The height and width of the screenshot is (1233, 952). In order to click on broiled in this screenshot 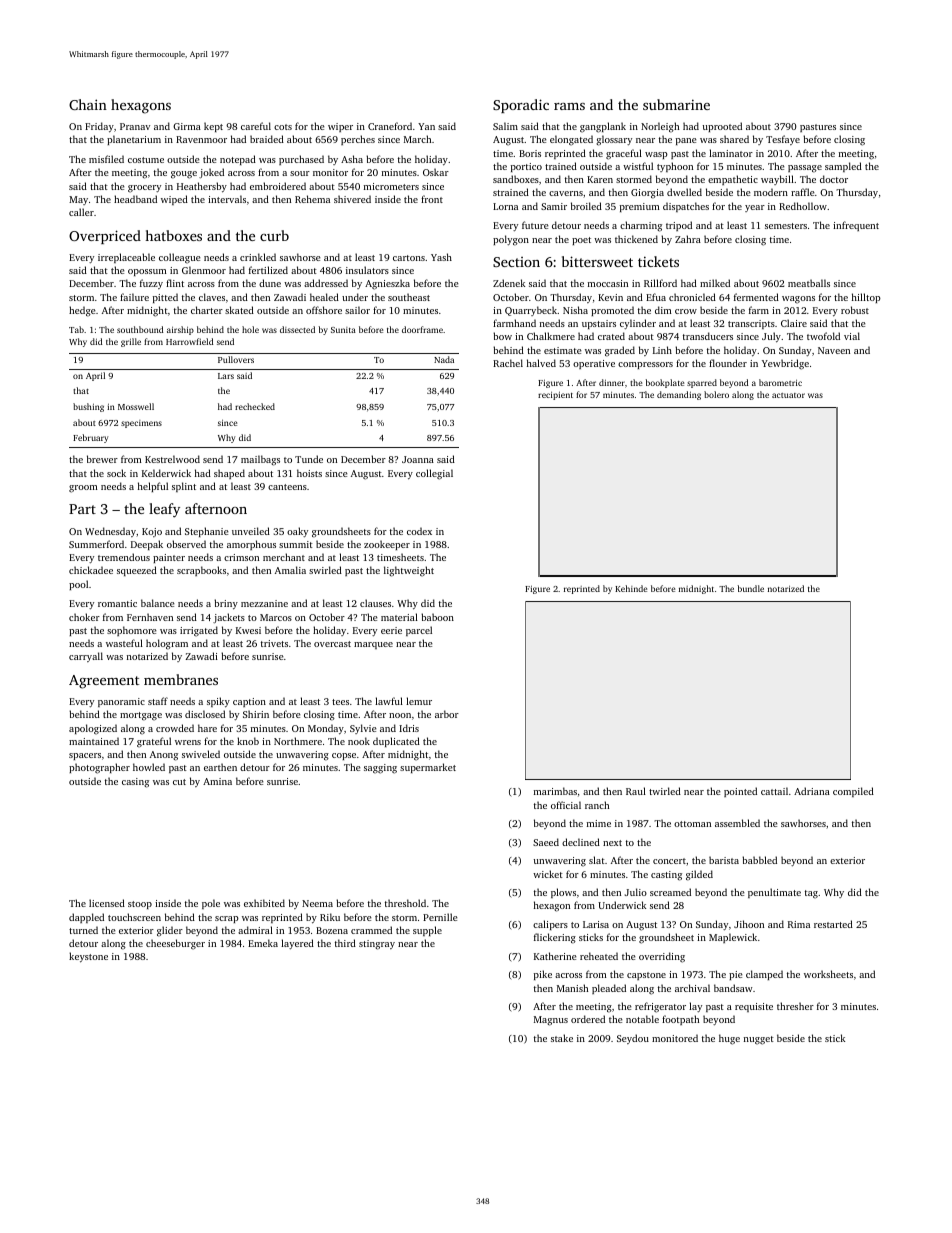, I will do `click(586, 206)`.
